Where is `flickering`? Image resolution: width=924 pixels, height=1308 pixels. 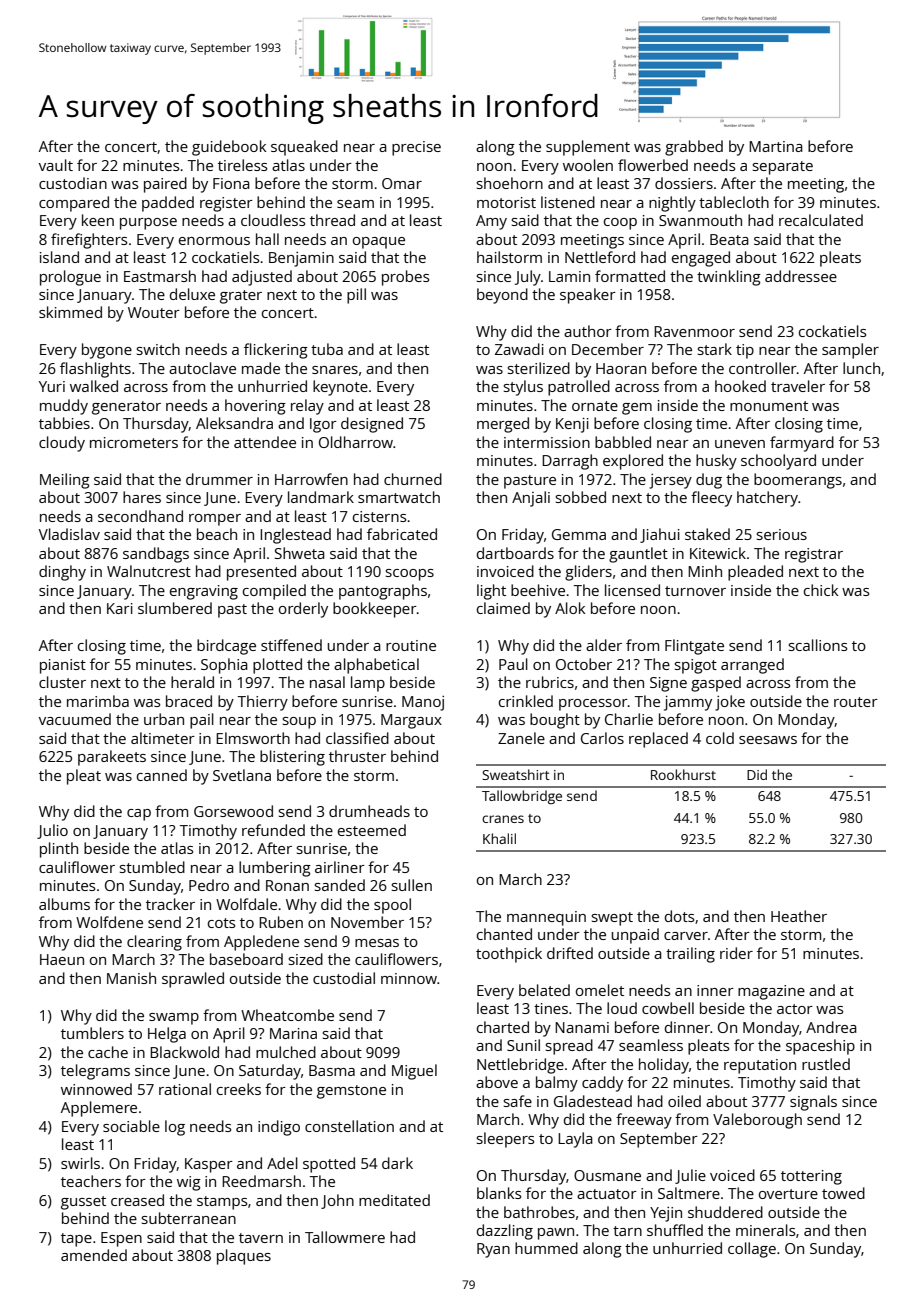 flickering is located at coordinates (276, 351).
